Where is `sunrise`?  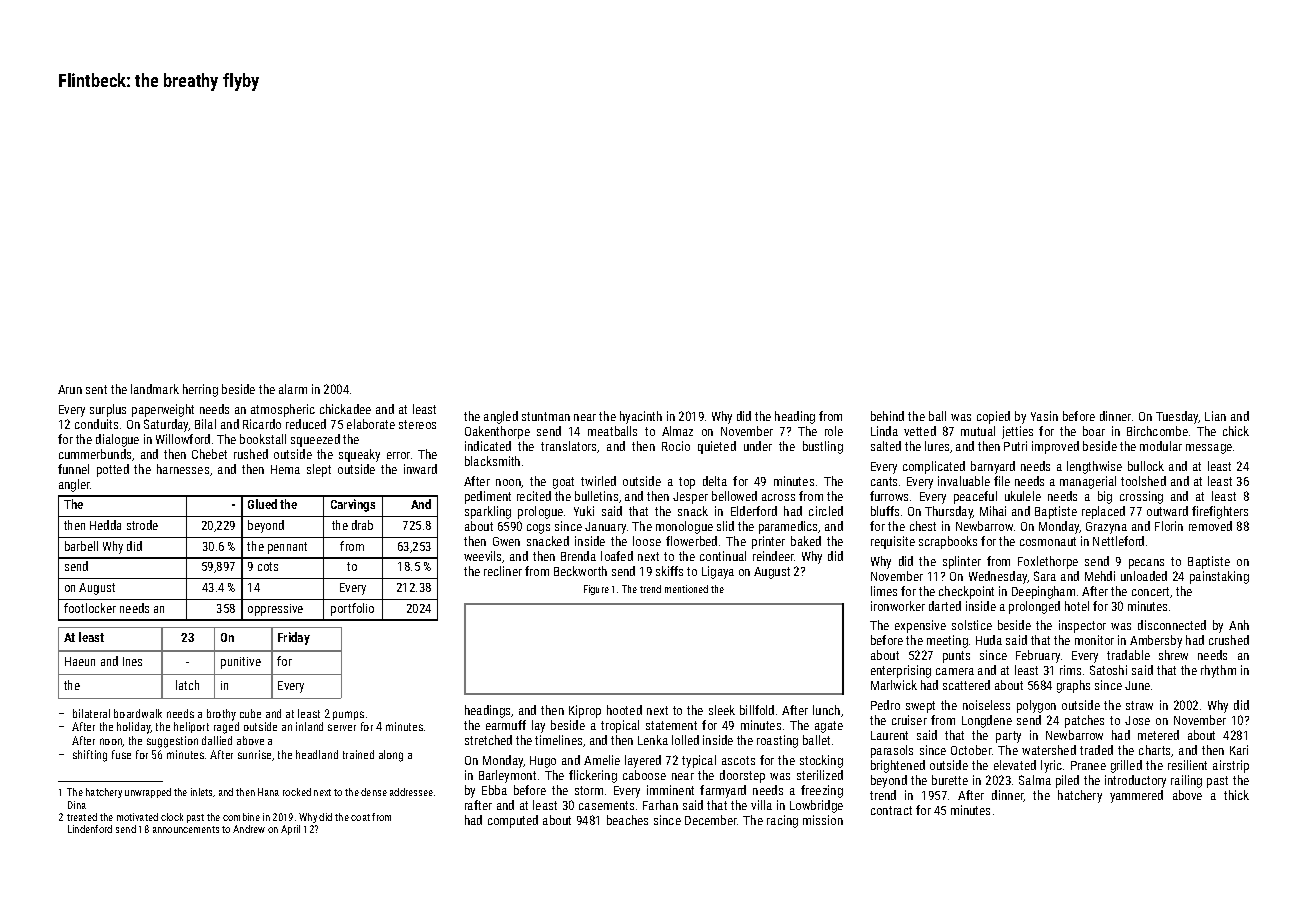 sunrise is located at coordinates (254, 754).
